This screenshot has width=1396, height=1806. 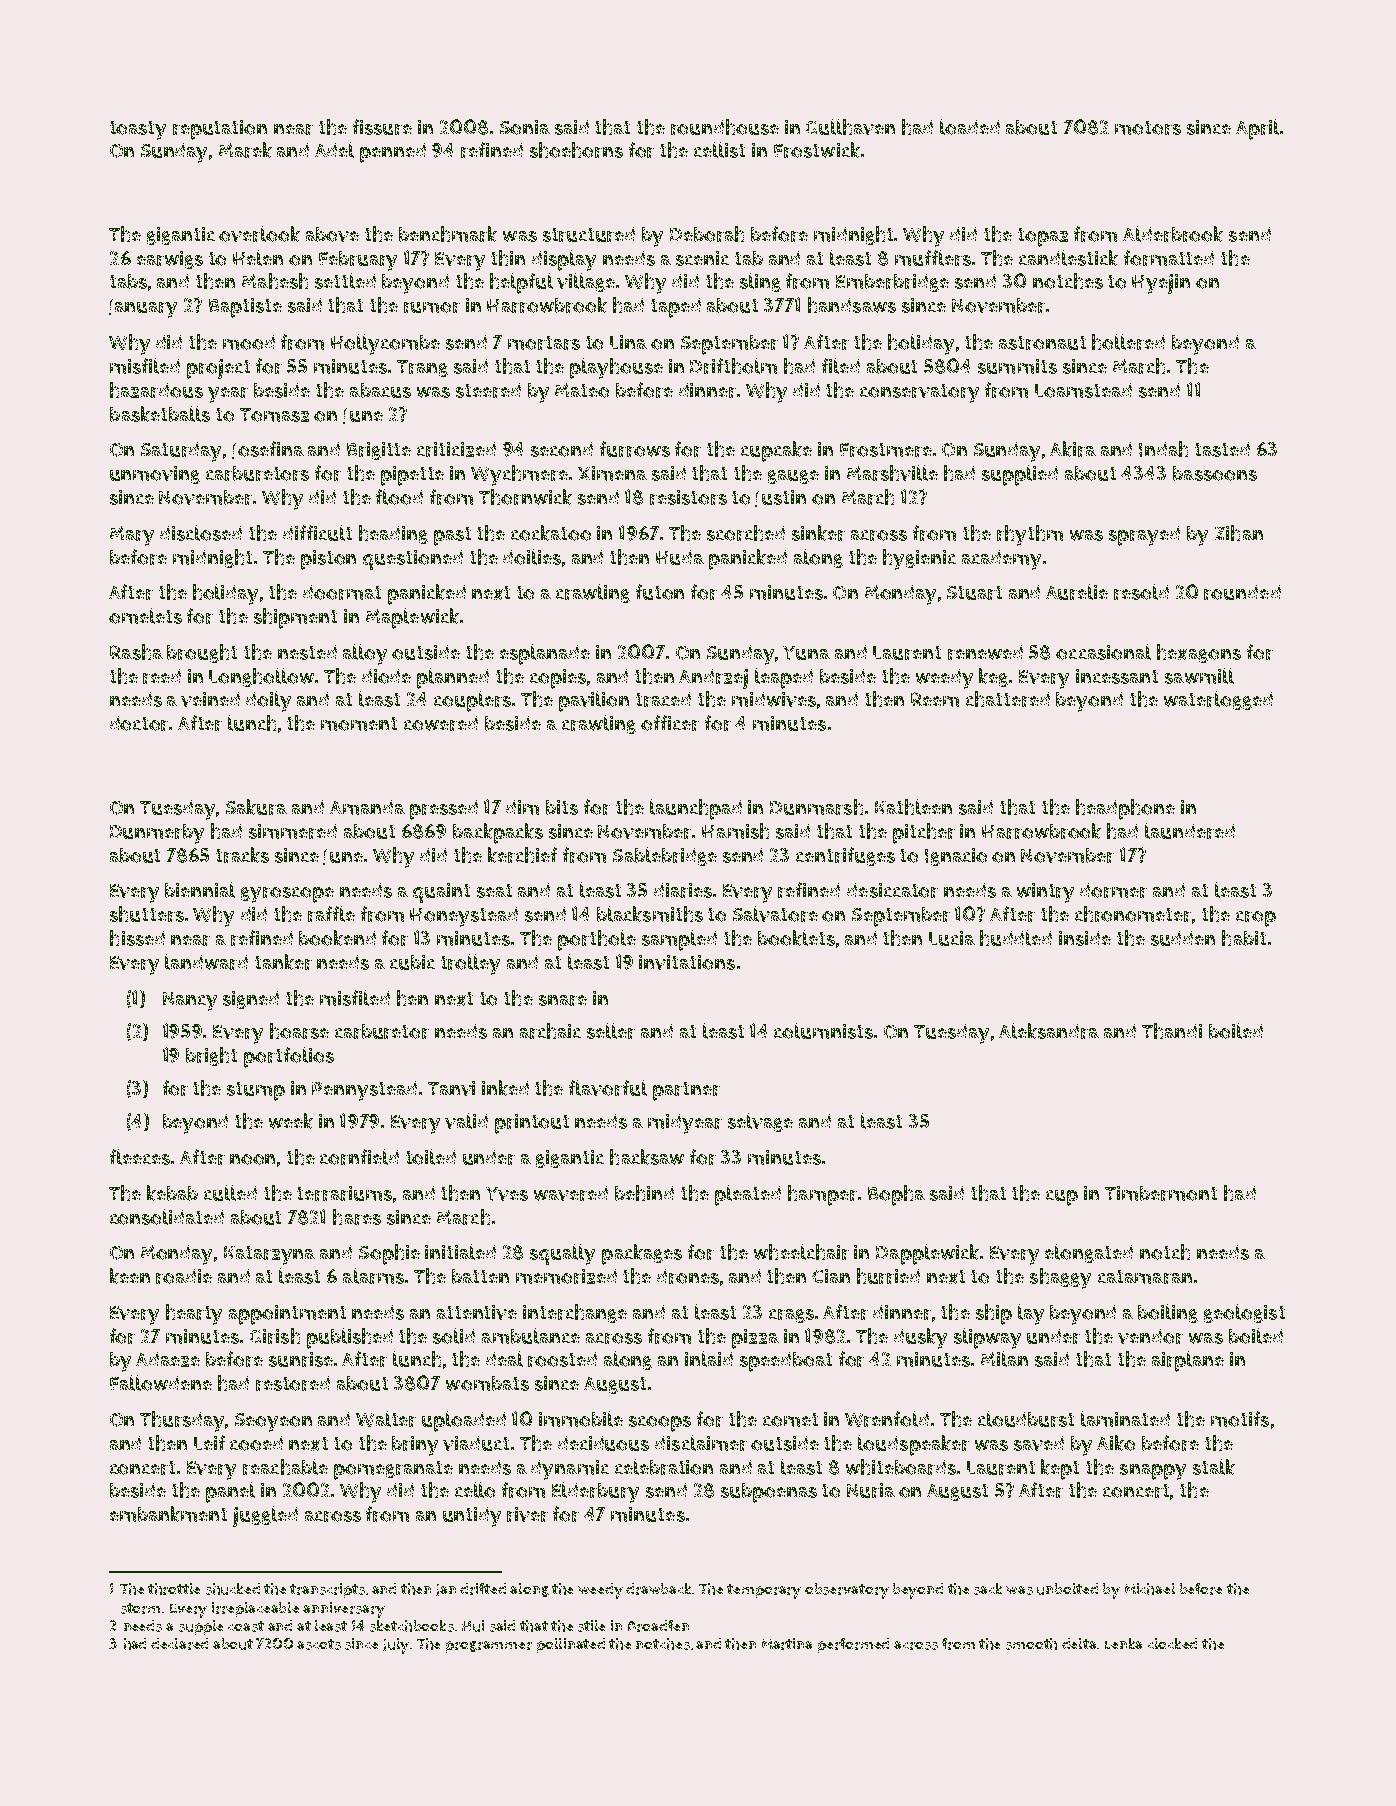 I want to click on inked, so click(x=505, y=1088).
